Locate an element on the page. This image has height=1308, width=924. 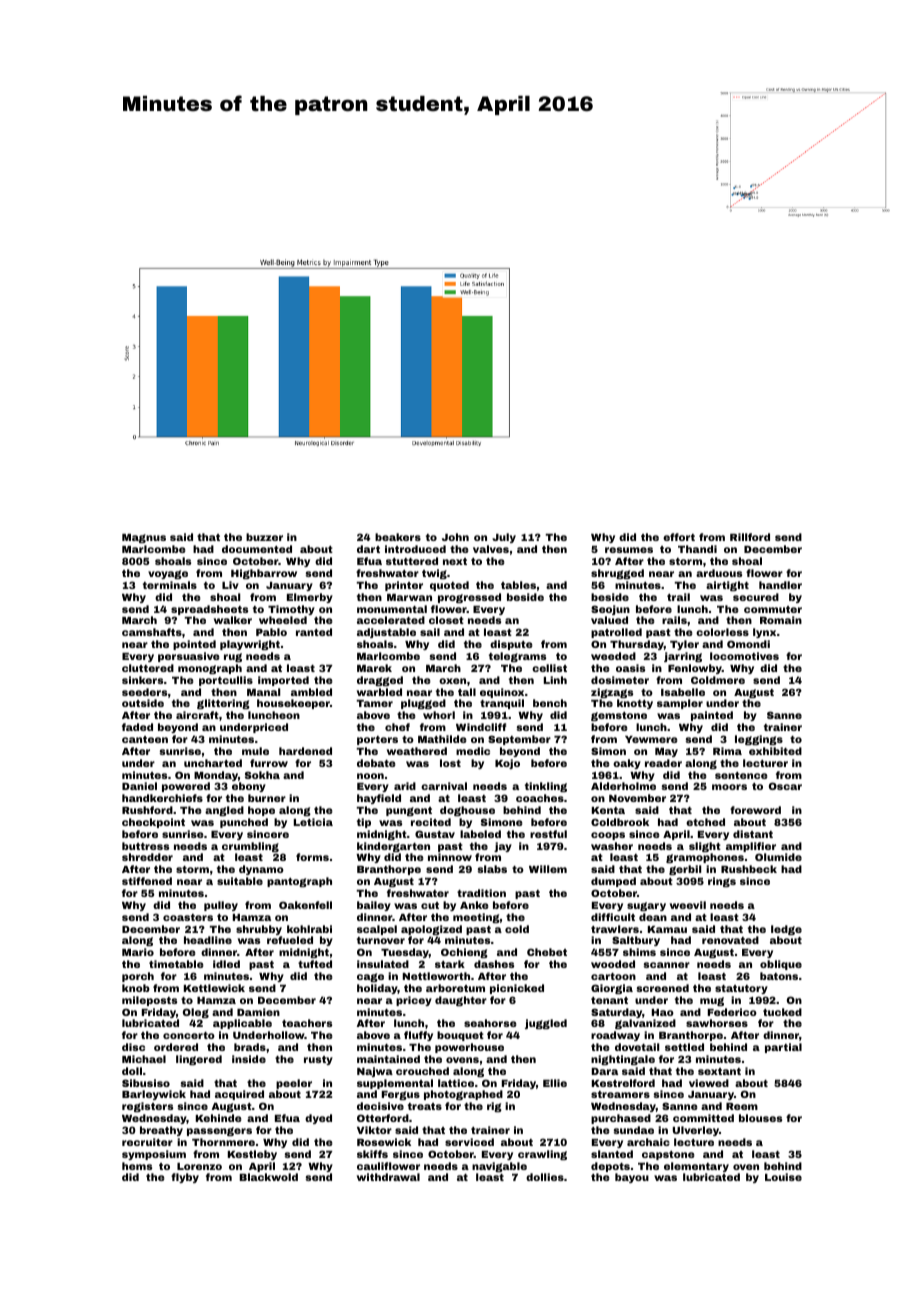
Magnus is located at coordinates (144, 538).
